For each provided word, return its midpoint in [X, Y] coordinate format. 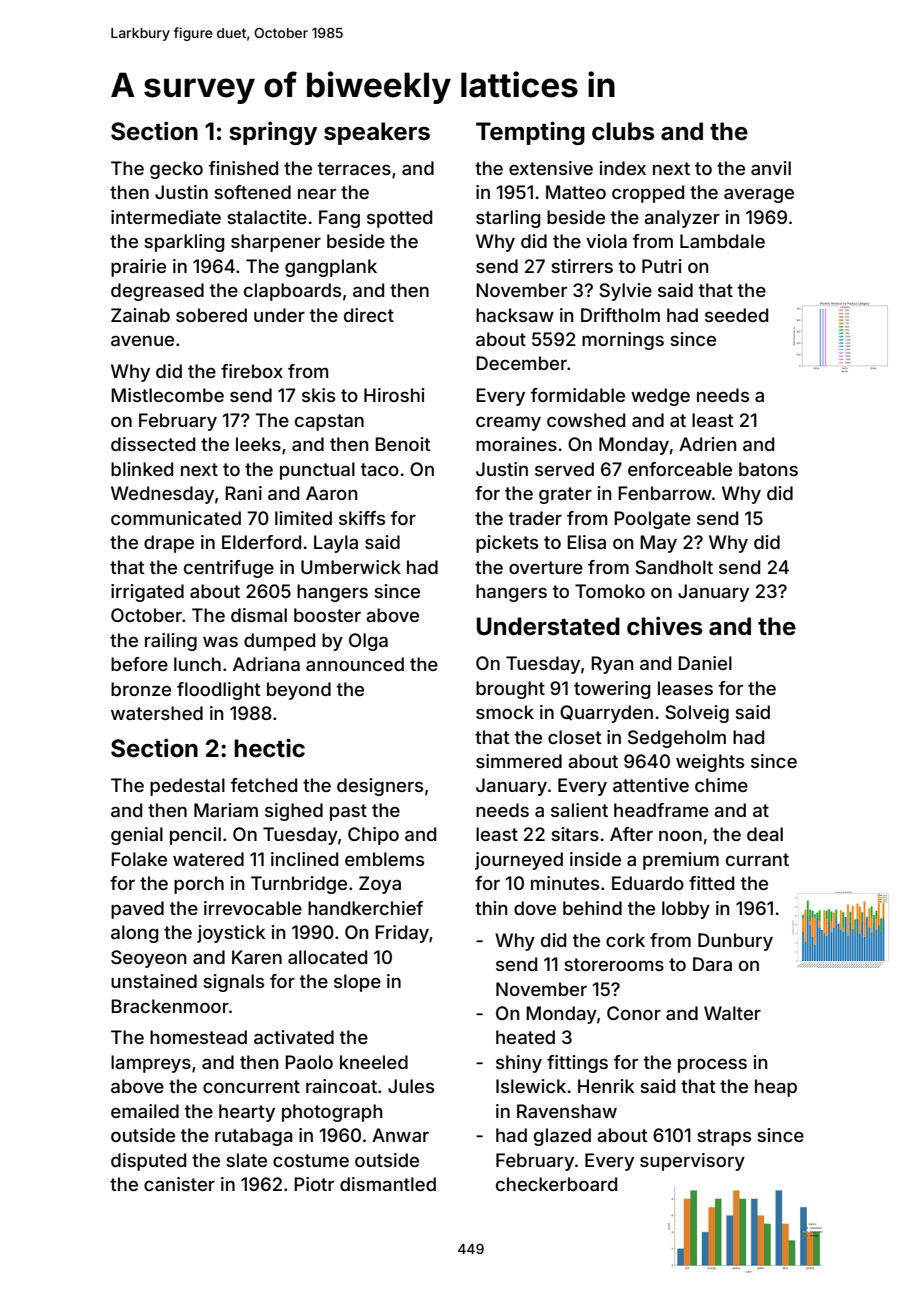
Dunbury [735, 942]
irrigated [147, 593]
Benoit [403, 444]
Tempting [530, 133]
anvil [771, 168]
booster [327, 615]
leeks [258, 444]
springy [273, 133]
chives [664, 626]
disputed [148, 1162]
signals [233, 983]
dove [535, 908]
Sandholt [674, 567]
